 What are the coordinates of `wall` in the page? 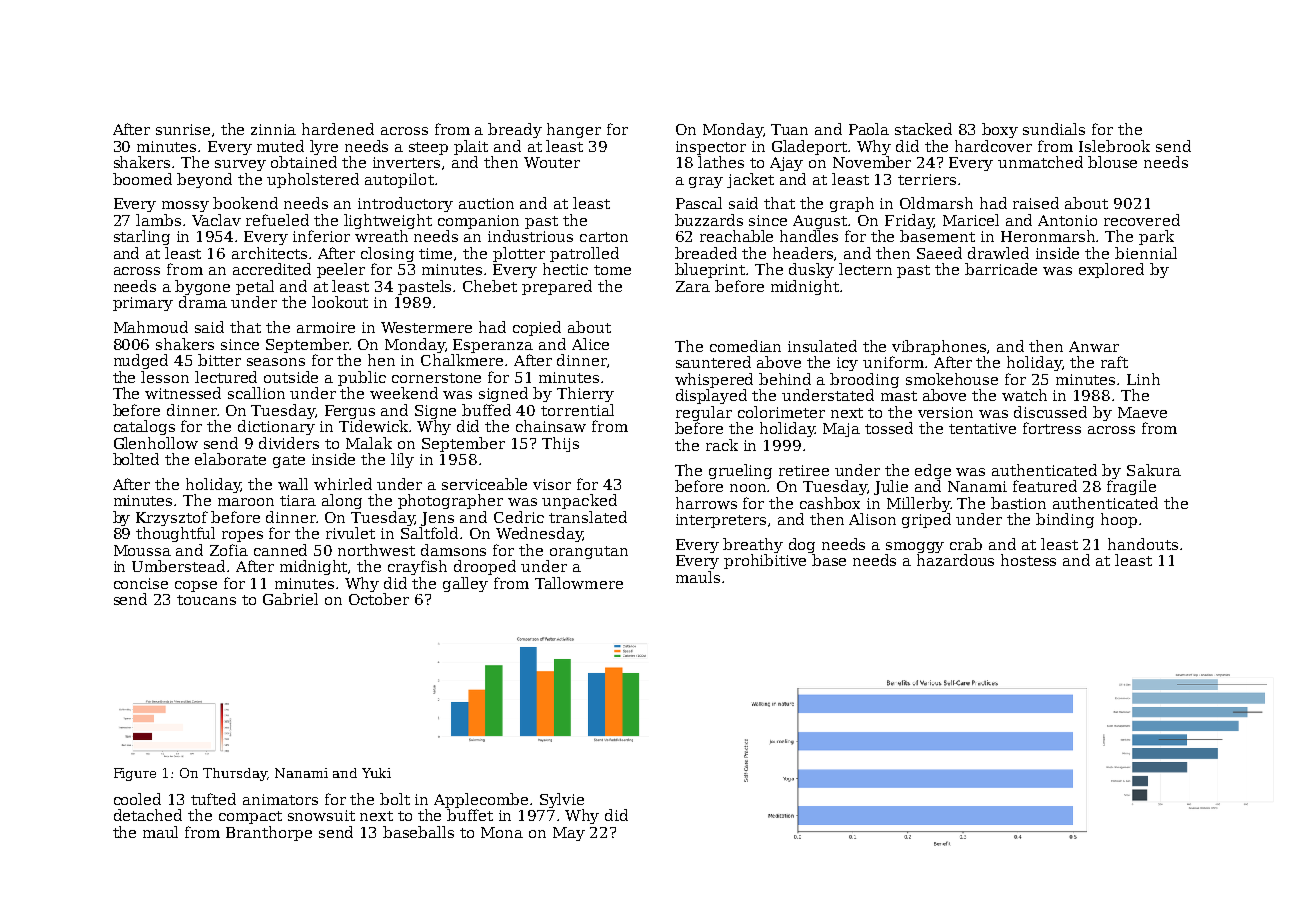 It's located at (293, 484).
